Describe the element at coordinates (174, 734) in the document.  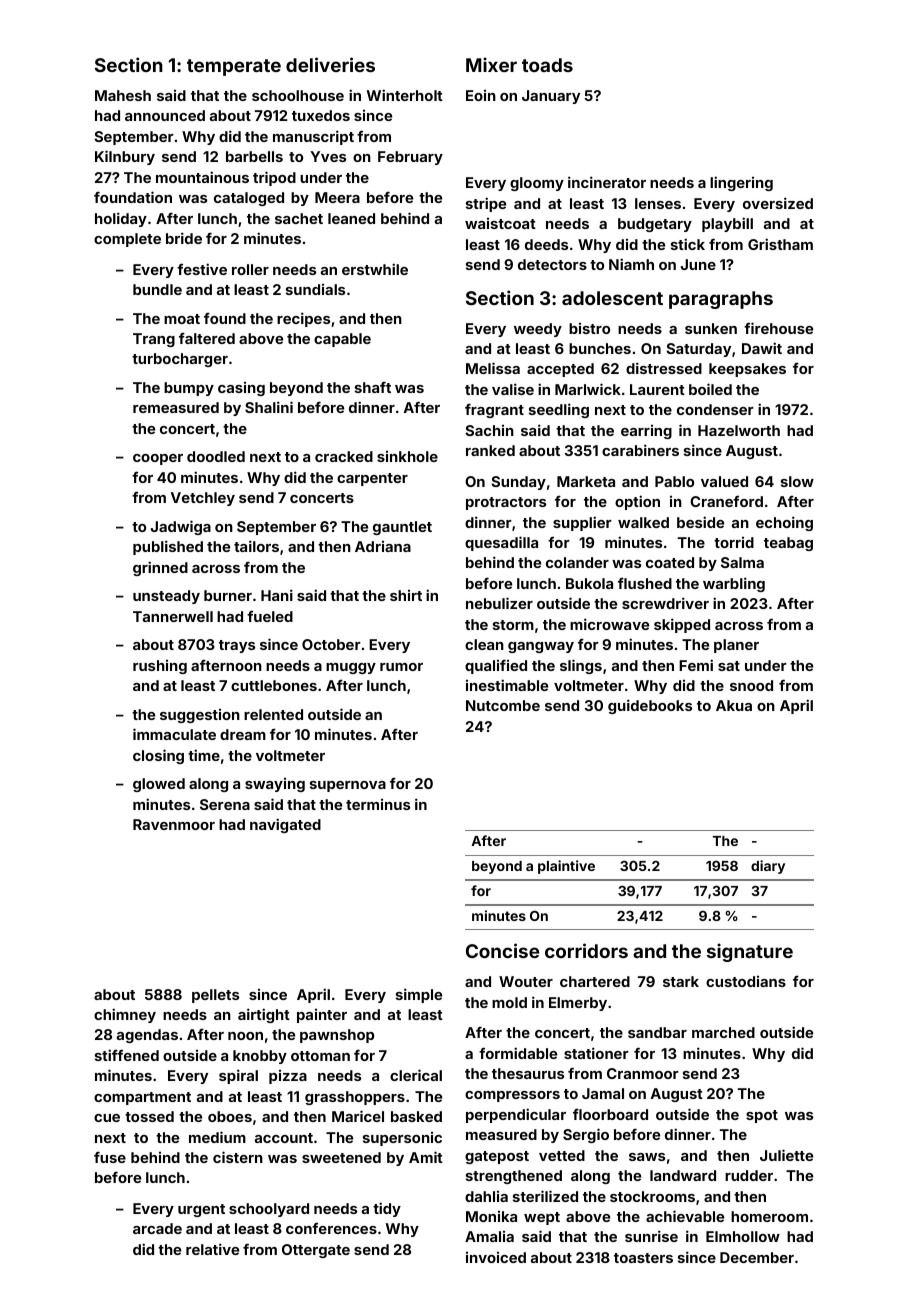
I see `immaculate` at that location.
